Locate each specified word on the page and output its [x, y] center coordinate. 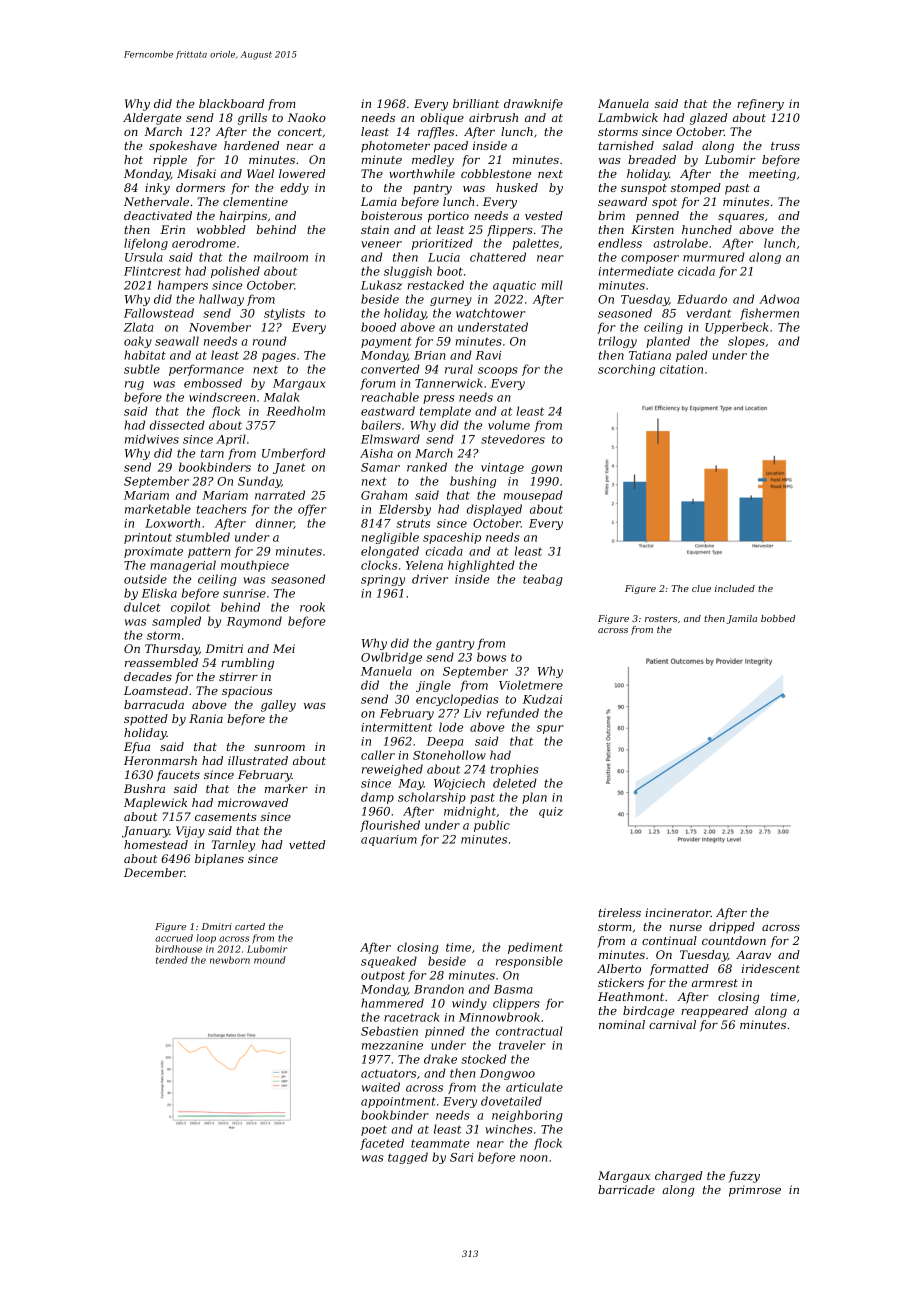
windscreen [222, 397]
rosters [661, 619]
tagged [408, 1158]
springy [383, 580]
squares [741, 218]
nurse [686, 928]
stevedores [513, 439]
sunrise [244, 593]
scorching [626, 370]
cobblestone [496, 173]
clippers [516, 1004]
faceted [382, 1144]
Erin [172, 229]
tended [172, 960]
